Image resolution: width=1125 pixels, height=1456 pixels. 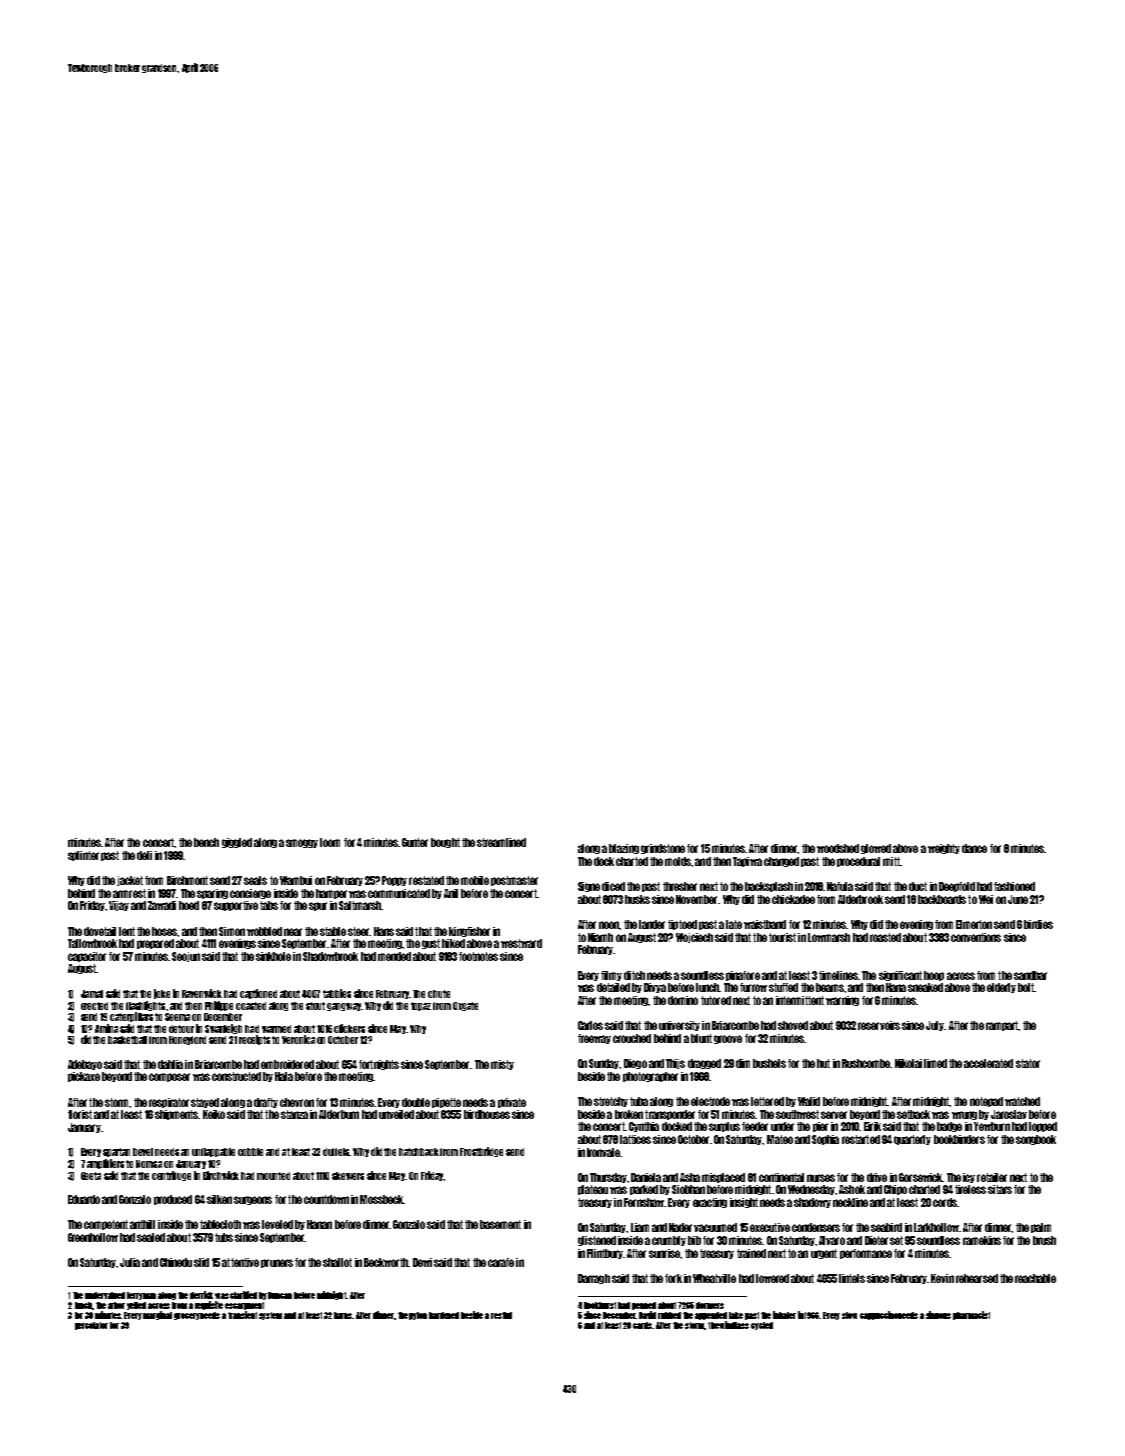 What do you see at coordinates (1018, 899) in the document?
I see `June` at bounding box center [1018, 899].
